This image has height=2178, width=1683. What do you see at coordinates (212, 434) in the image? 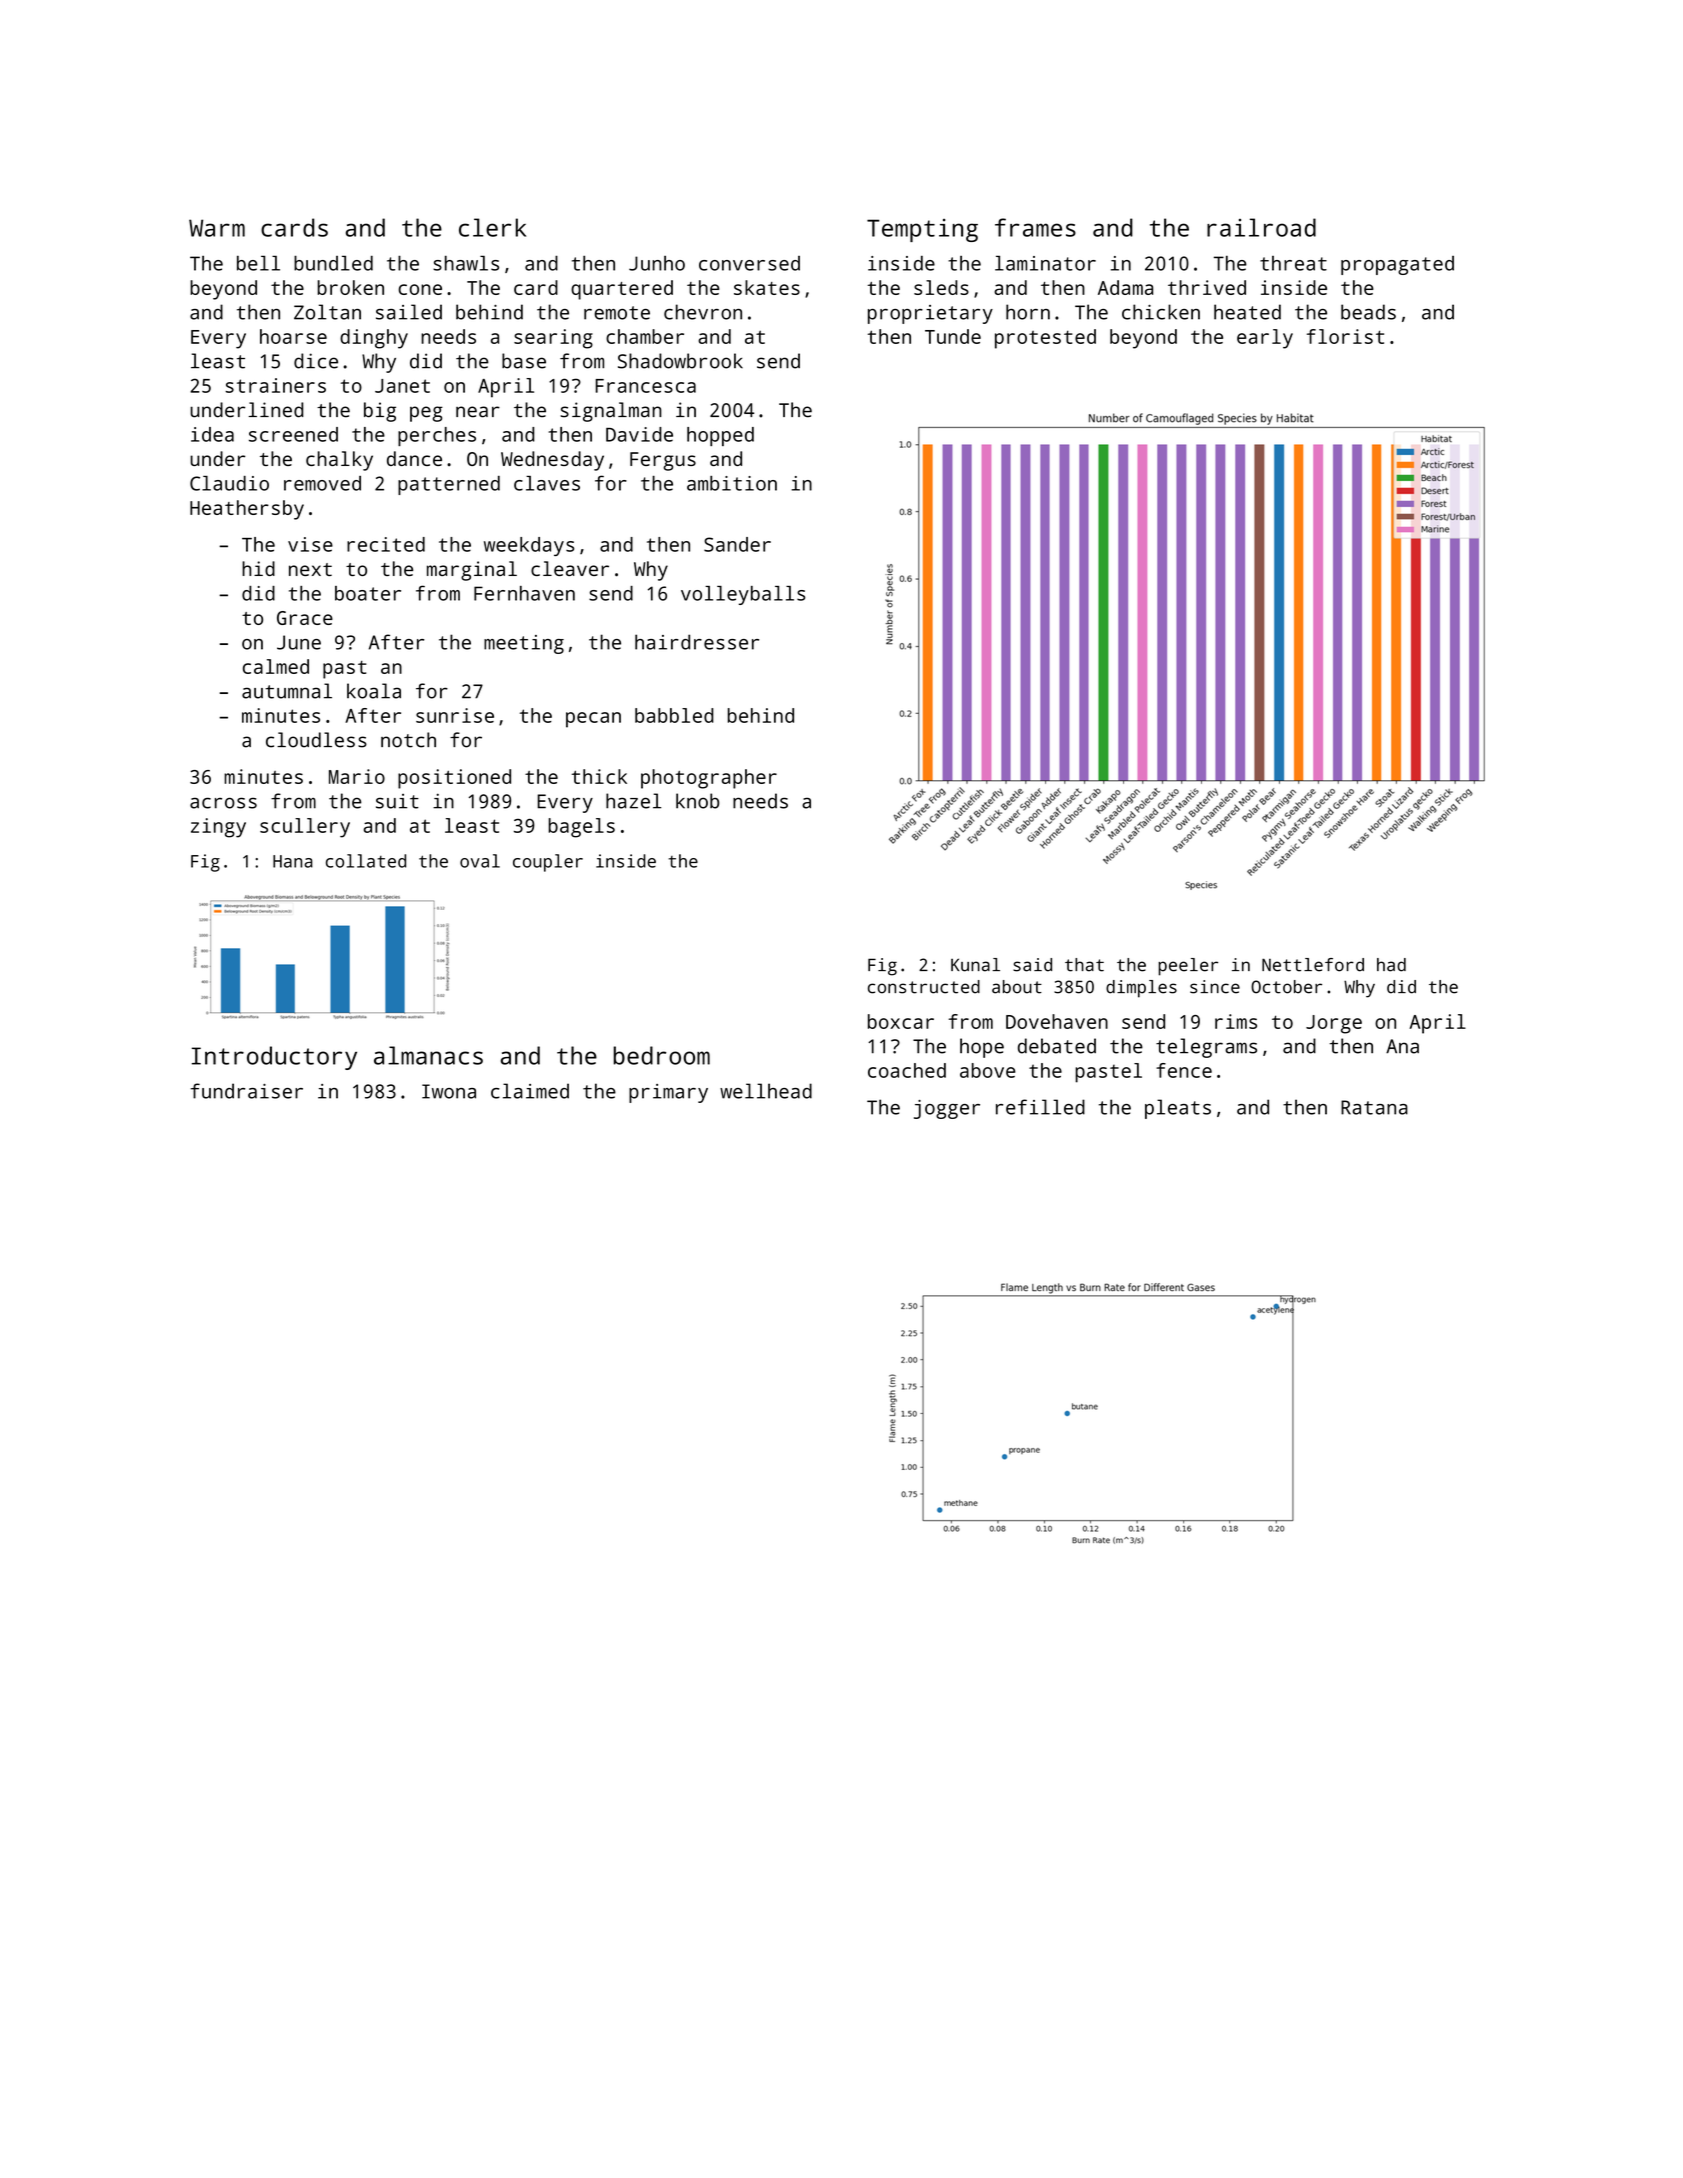
I see `idea` at bounding box center [212, 434].
